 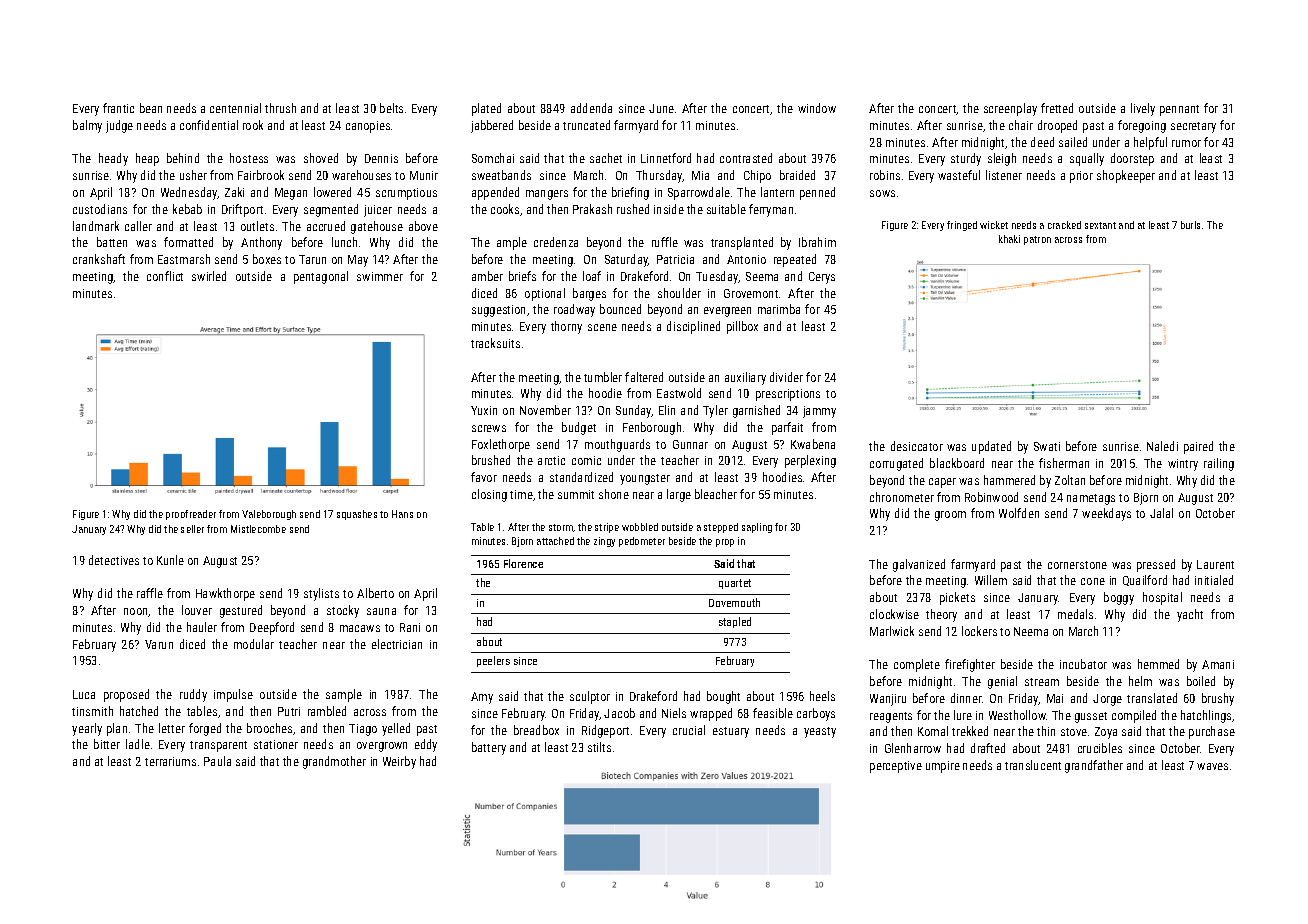 What do you see at coordinates (591, 108) in the document?
I see `addenda` at bounding box center [591, 108].
